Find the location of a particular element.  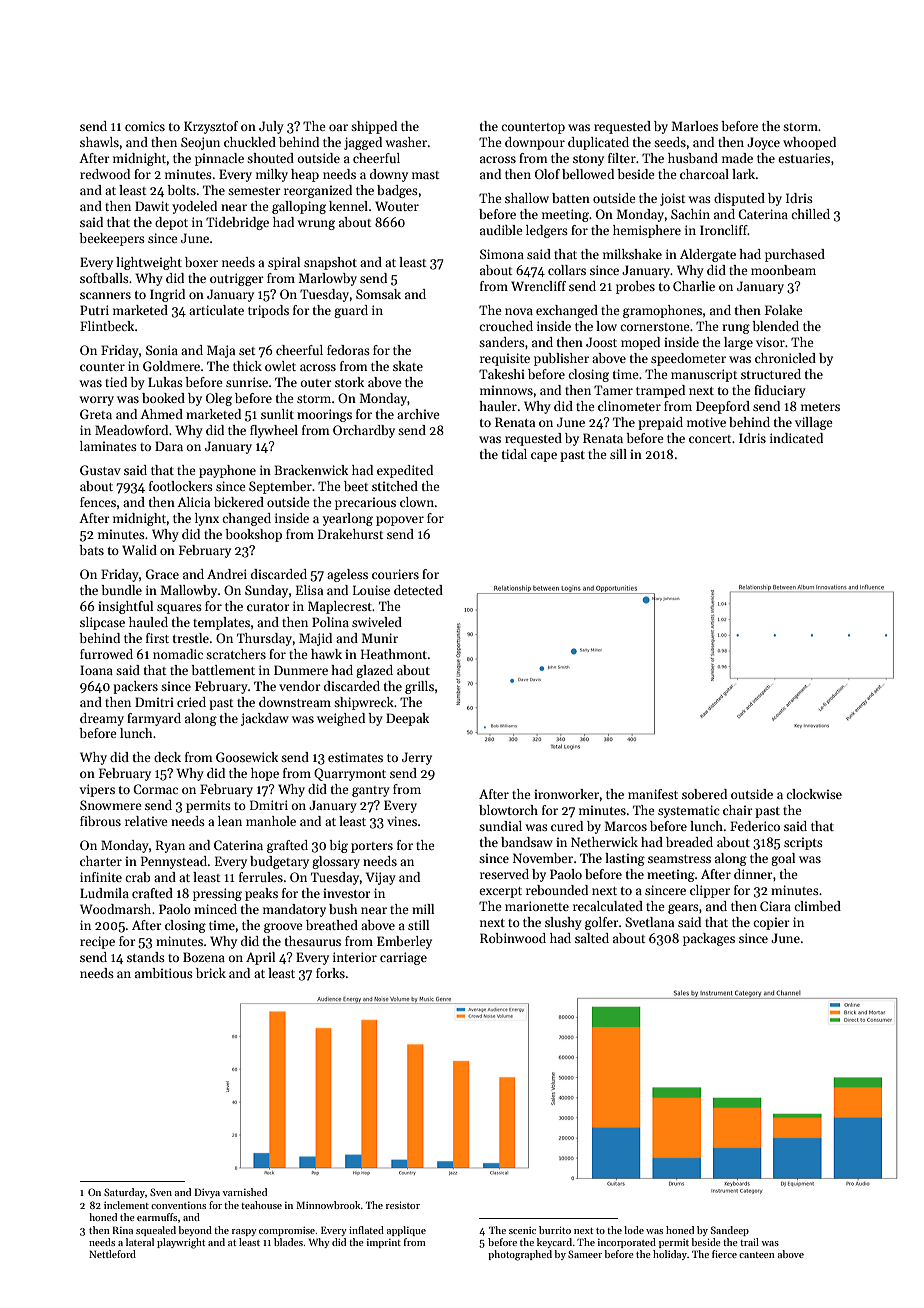

downpour is located at coordinates (535, 143).
